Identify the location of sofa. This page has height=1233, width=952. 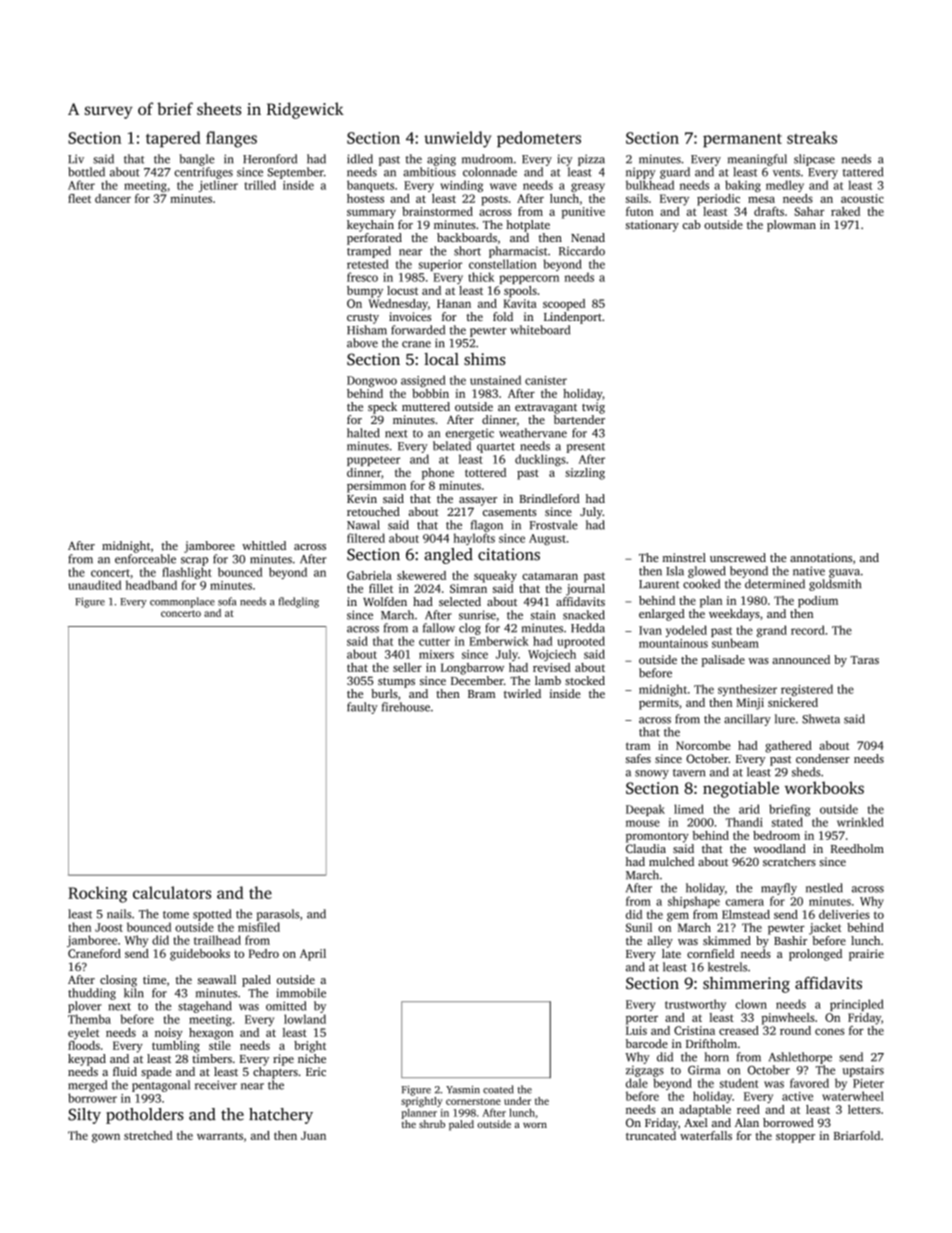
(227, 601).
